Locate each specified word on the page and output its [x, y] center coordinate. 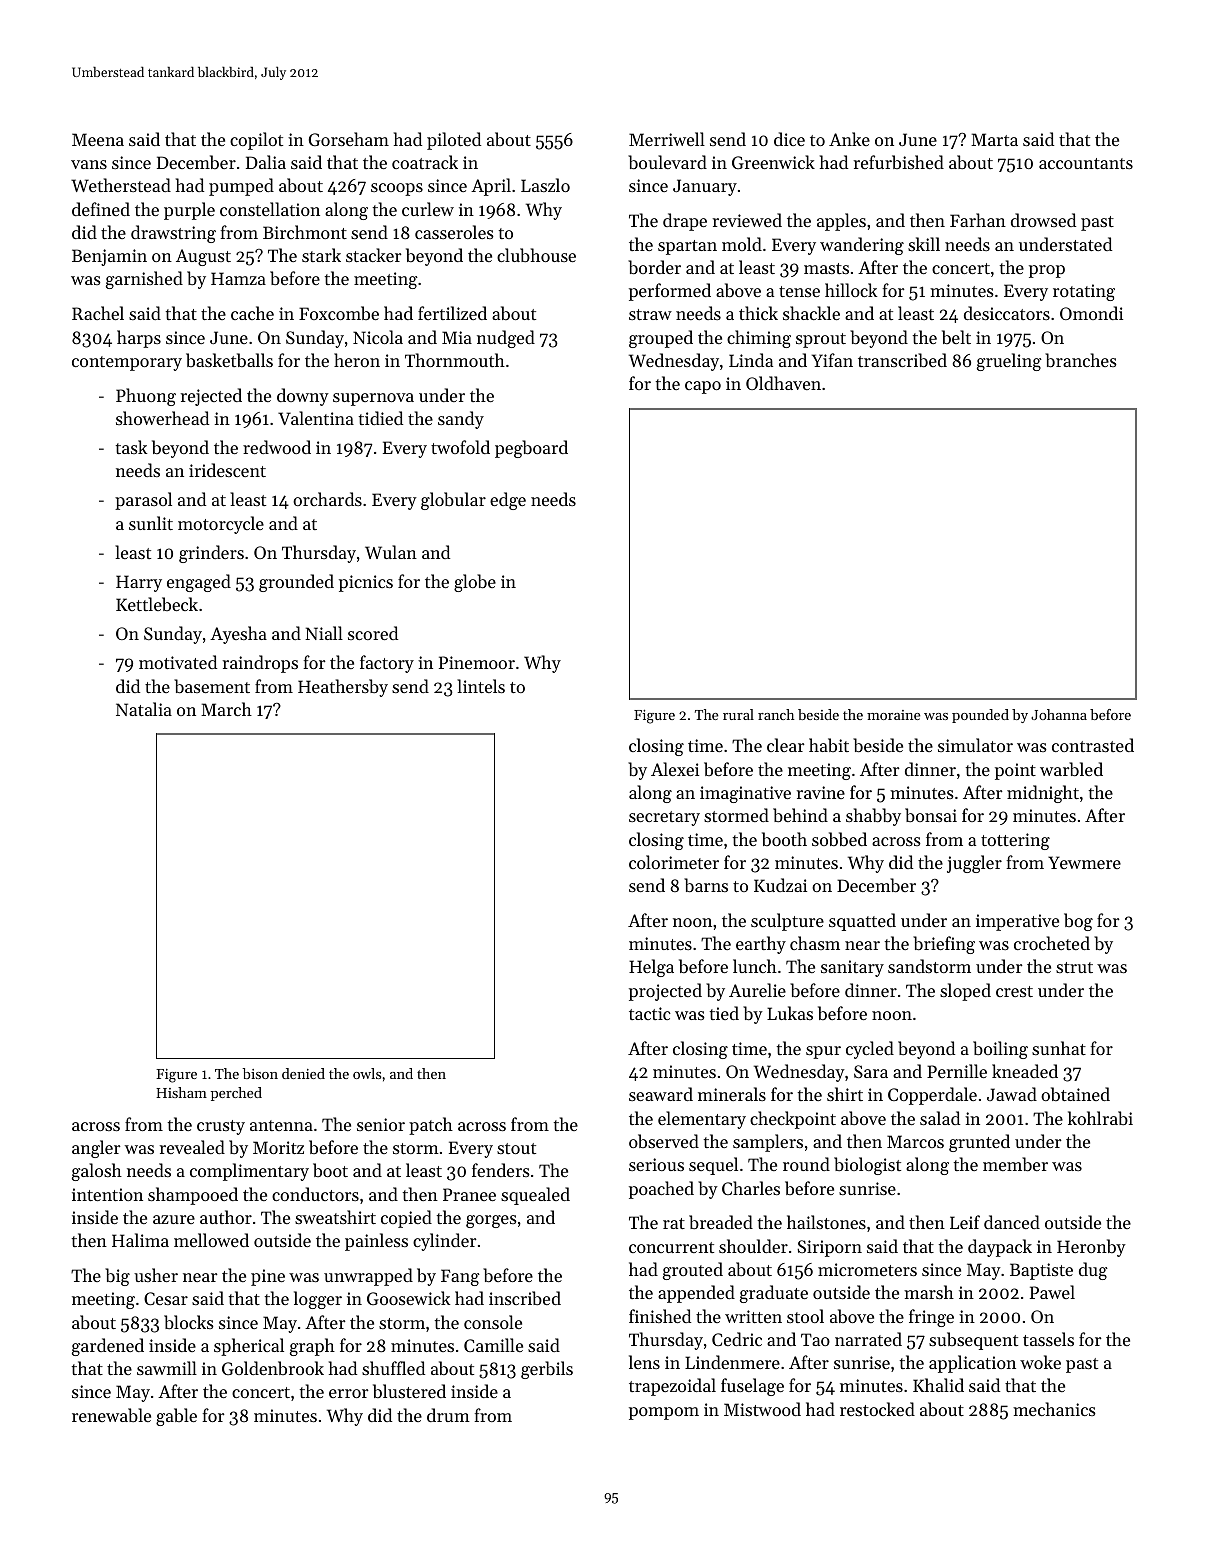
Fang [460, 1277]
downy [303, 397]
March [226, 709]
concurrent [671, 1247]
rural [738, 714]
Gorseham [349, 139]
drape [685, 222]
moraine [893, 715]
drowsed [1043, 220]
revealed [192, 1147]
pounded [980, 716]
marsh [929, 1292]
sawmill [167, 1368]
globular [453, 501]
